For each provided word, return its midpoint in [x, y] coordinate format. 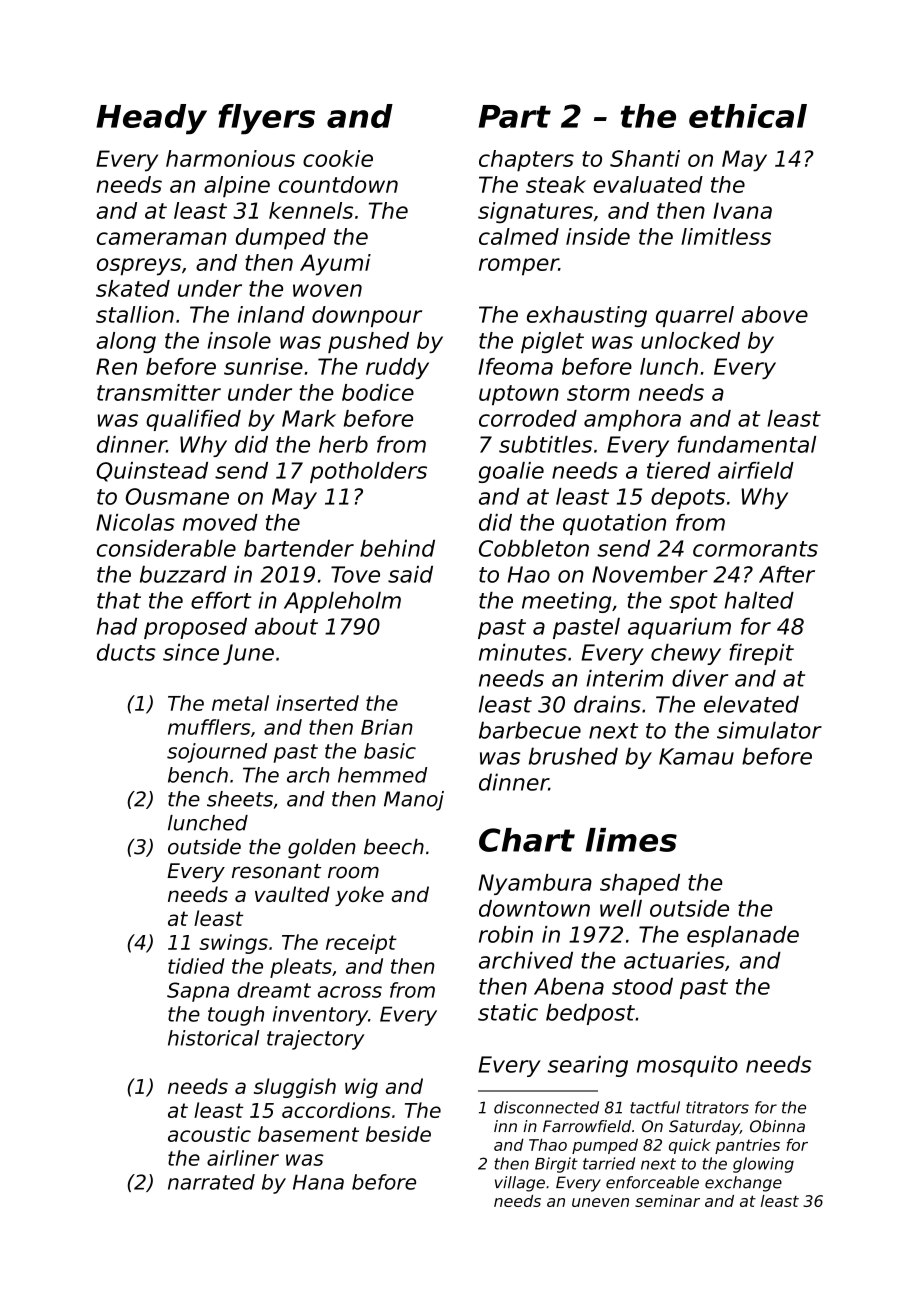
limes [631, 840]
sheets [240, 799]
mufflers [209, 727]
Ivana [742, 210]
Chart [527, 840]
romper [519, 267]
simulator [769, 730]
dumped [281, 239]
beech [394, 846]
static [508, 1012]
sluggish [295, 1088]
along [126, 342]
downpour [367, 316]
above [775, 314]
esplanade [743, 936]
